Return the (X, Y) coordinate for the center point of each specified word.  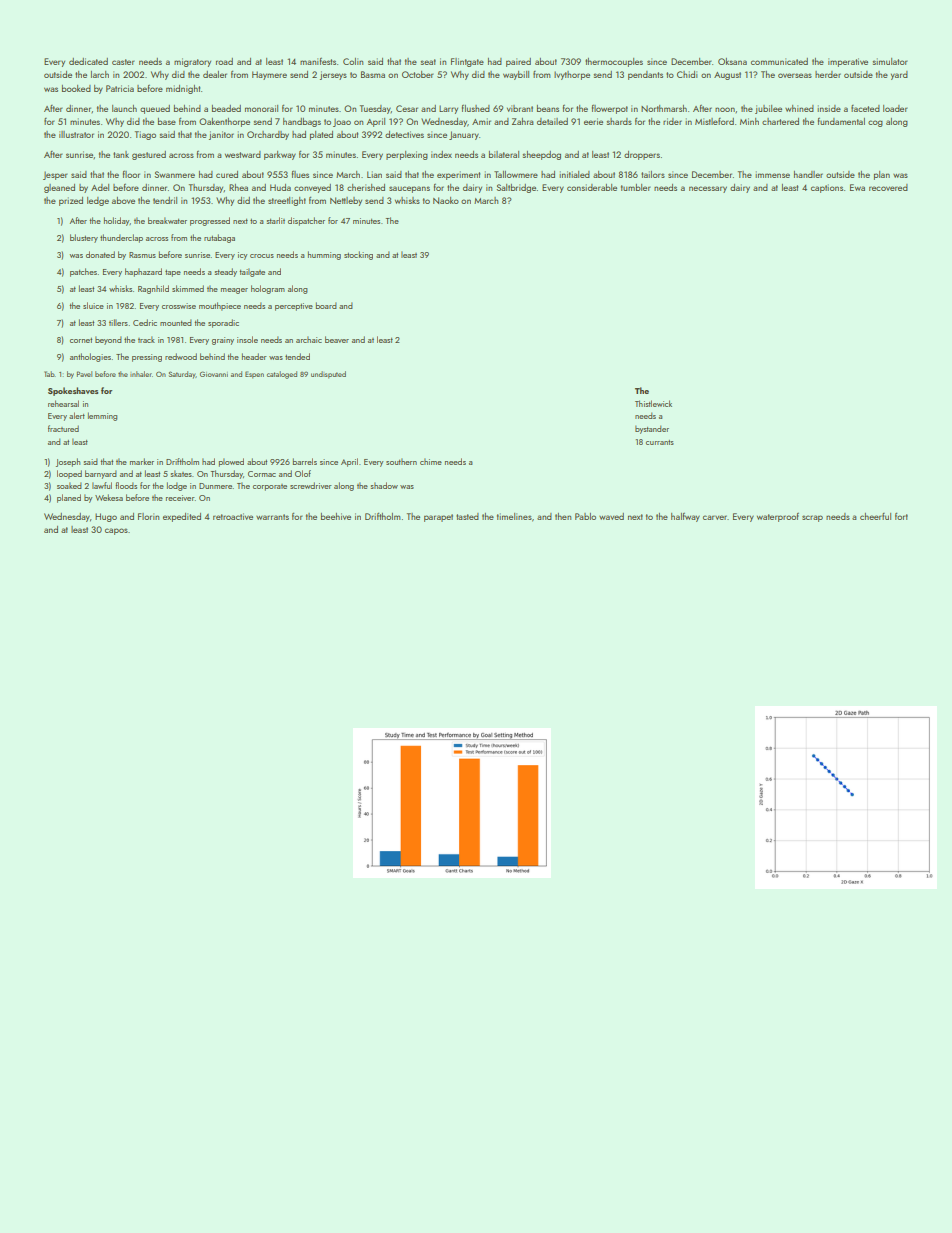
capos (116, 531)
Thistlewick (653, 403)
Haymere (269, 75)
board (326, 305)
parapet (438, 518)
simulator (890, 61)
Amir (481, 121)
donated (100, 254)
